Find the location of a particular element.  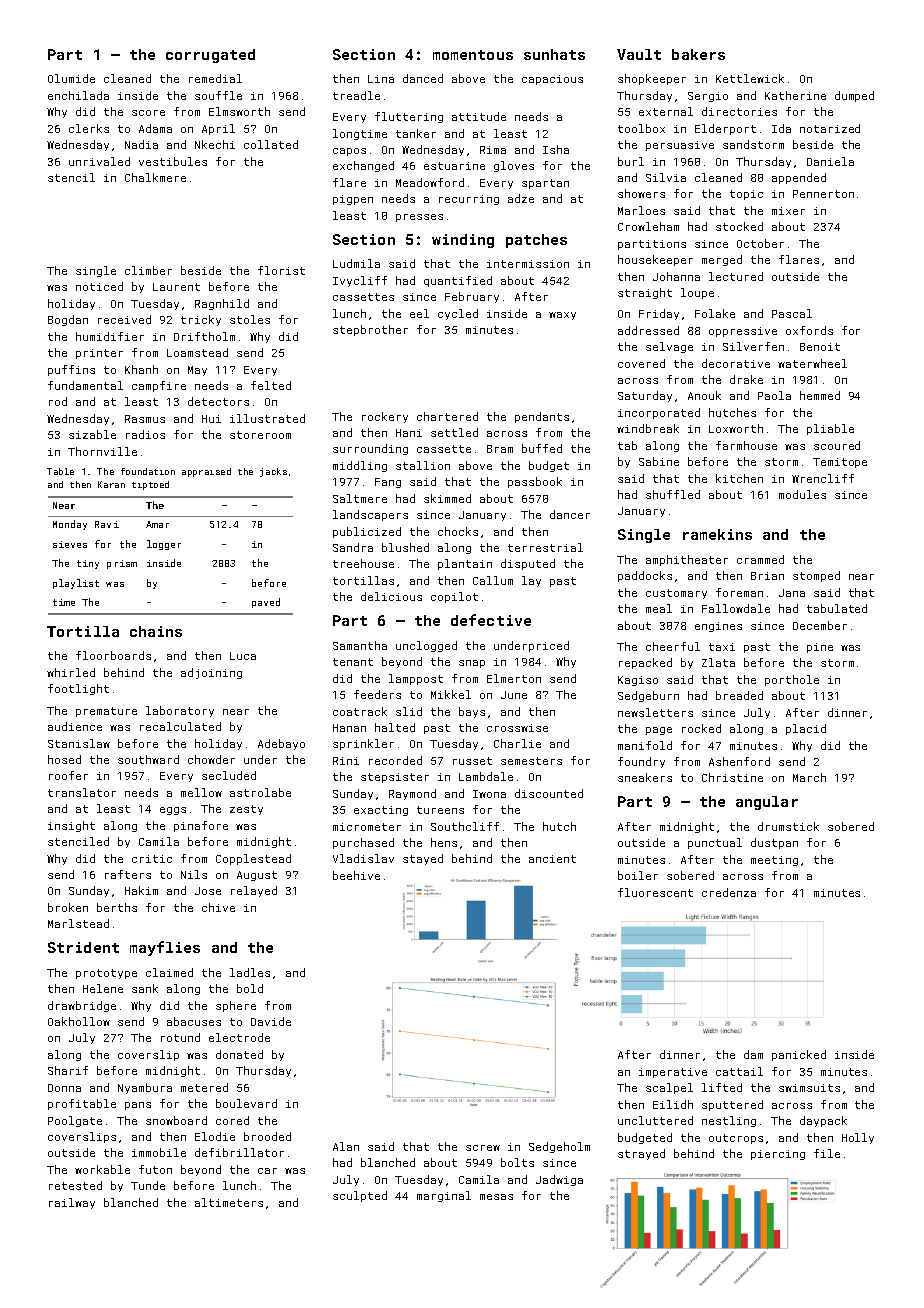

Wrencliff is located at coordinates (823, 478).
